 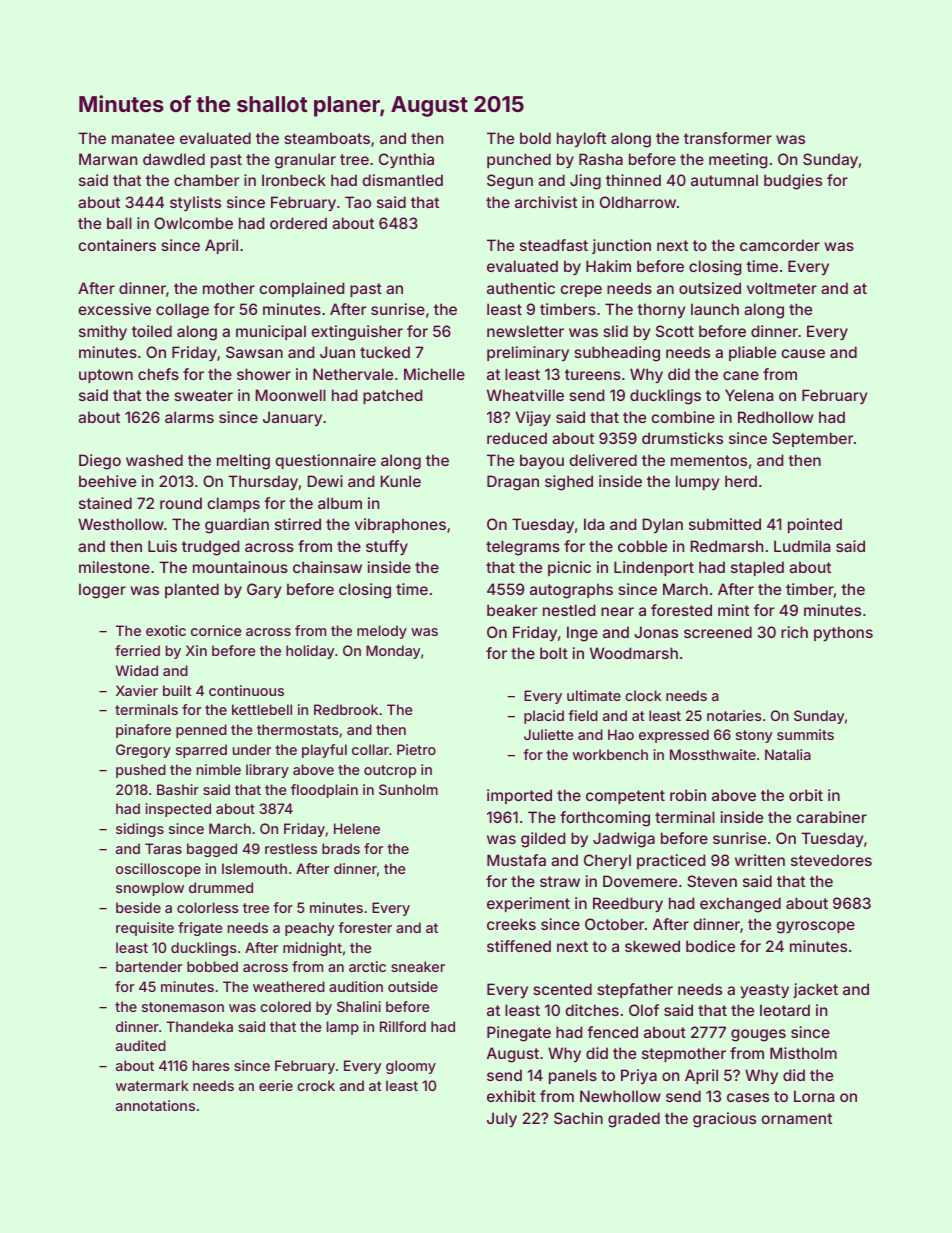 I want to click on ball, so click(x=119, y=223).
